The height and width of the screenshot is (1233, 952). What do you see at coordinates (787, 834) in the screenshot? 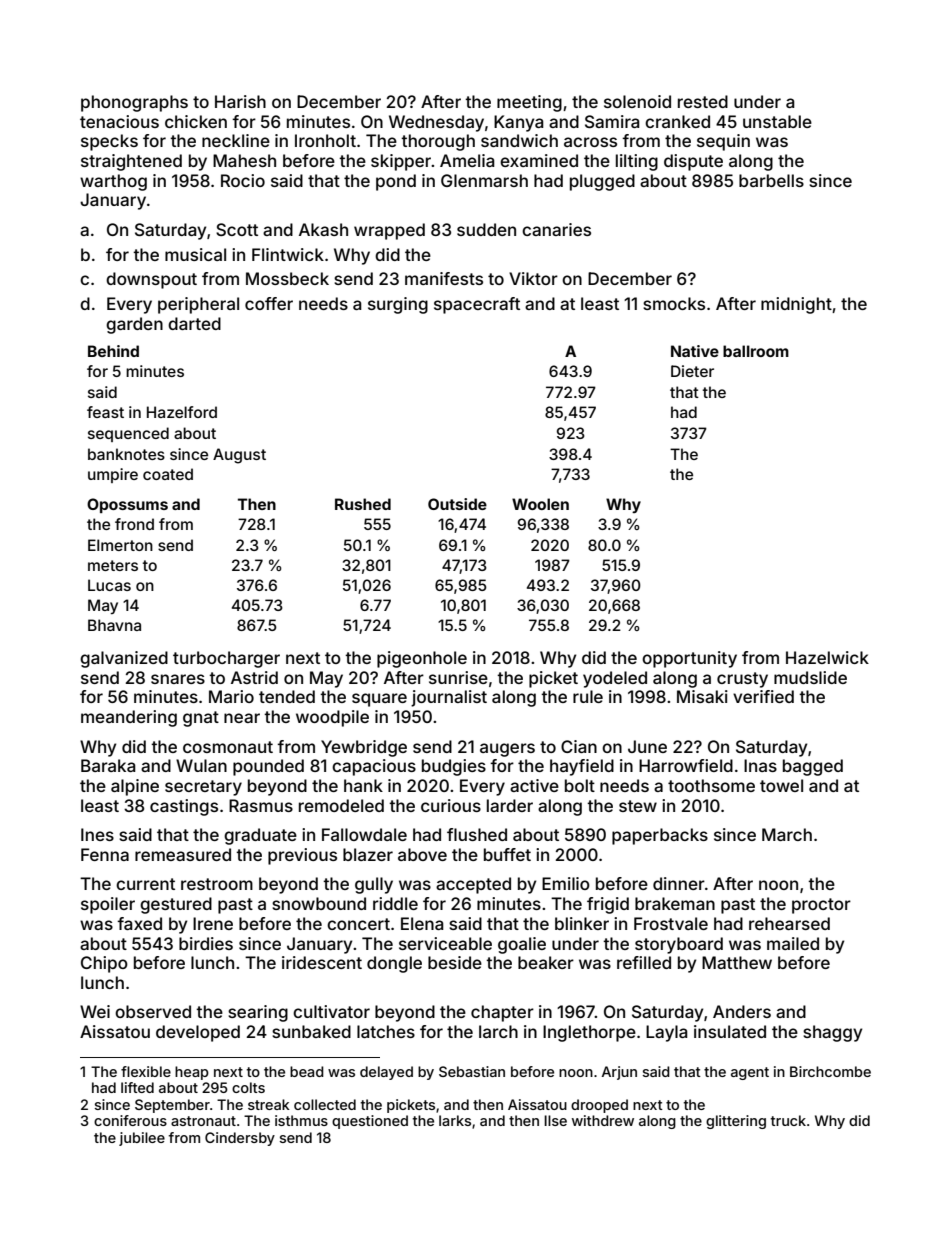
I see `March` at bounding box center [787, 834].
